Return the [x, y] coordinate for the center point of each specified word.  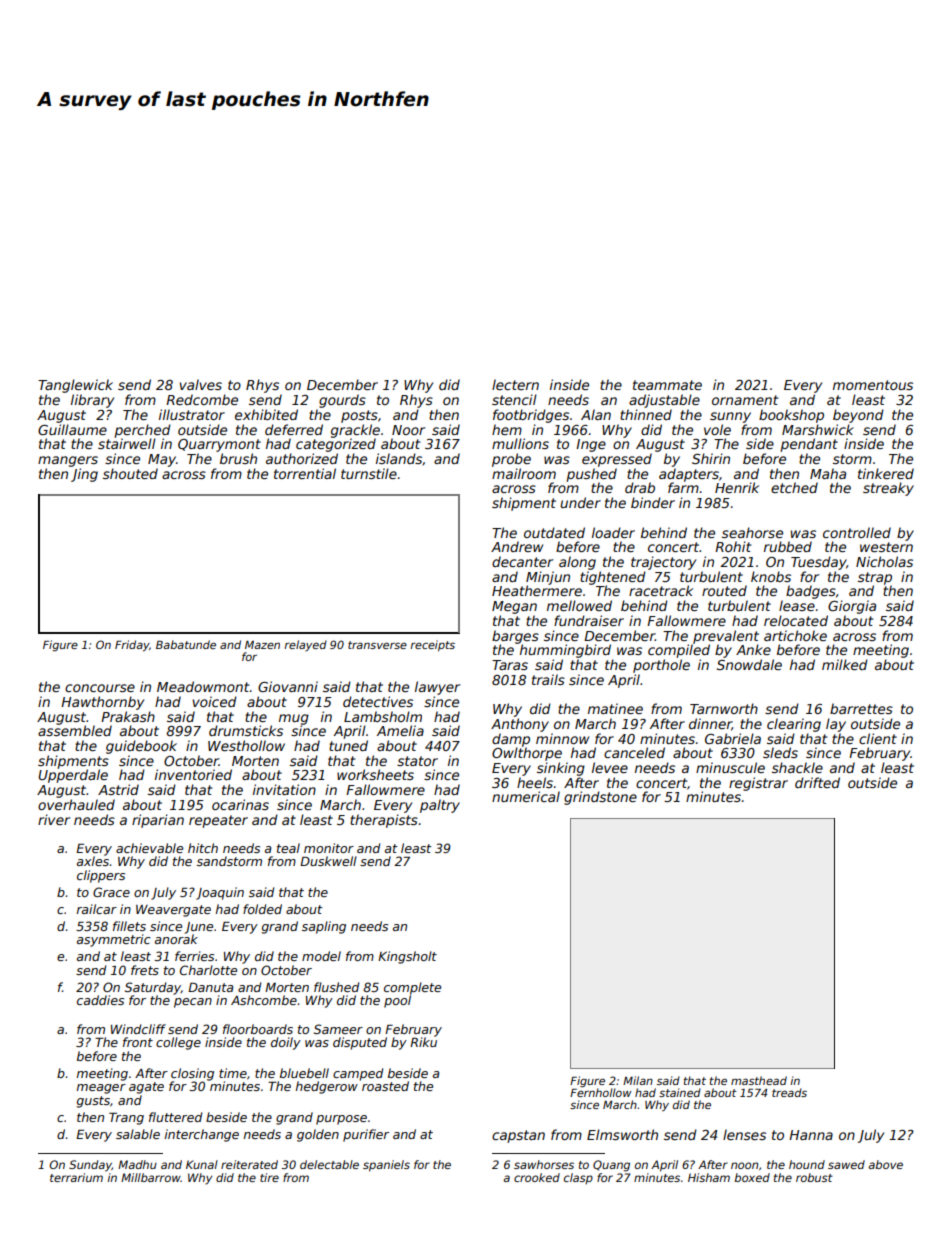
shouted [130, 473]
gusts [93, 1102]
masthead [759, 1080]
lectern [515, 384]
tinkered [886, 473]
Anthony [520, 725]
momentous [873, 385]
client [878, 738]
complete [412, 988]
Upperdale [73, 776]
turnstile [369, 473]
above [885, 1164]
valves [200, 384]
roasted [385, 1086]
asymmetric [114, 940]
